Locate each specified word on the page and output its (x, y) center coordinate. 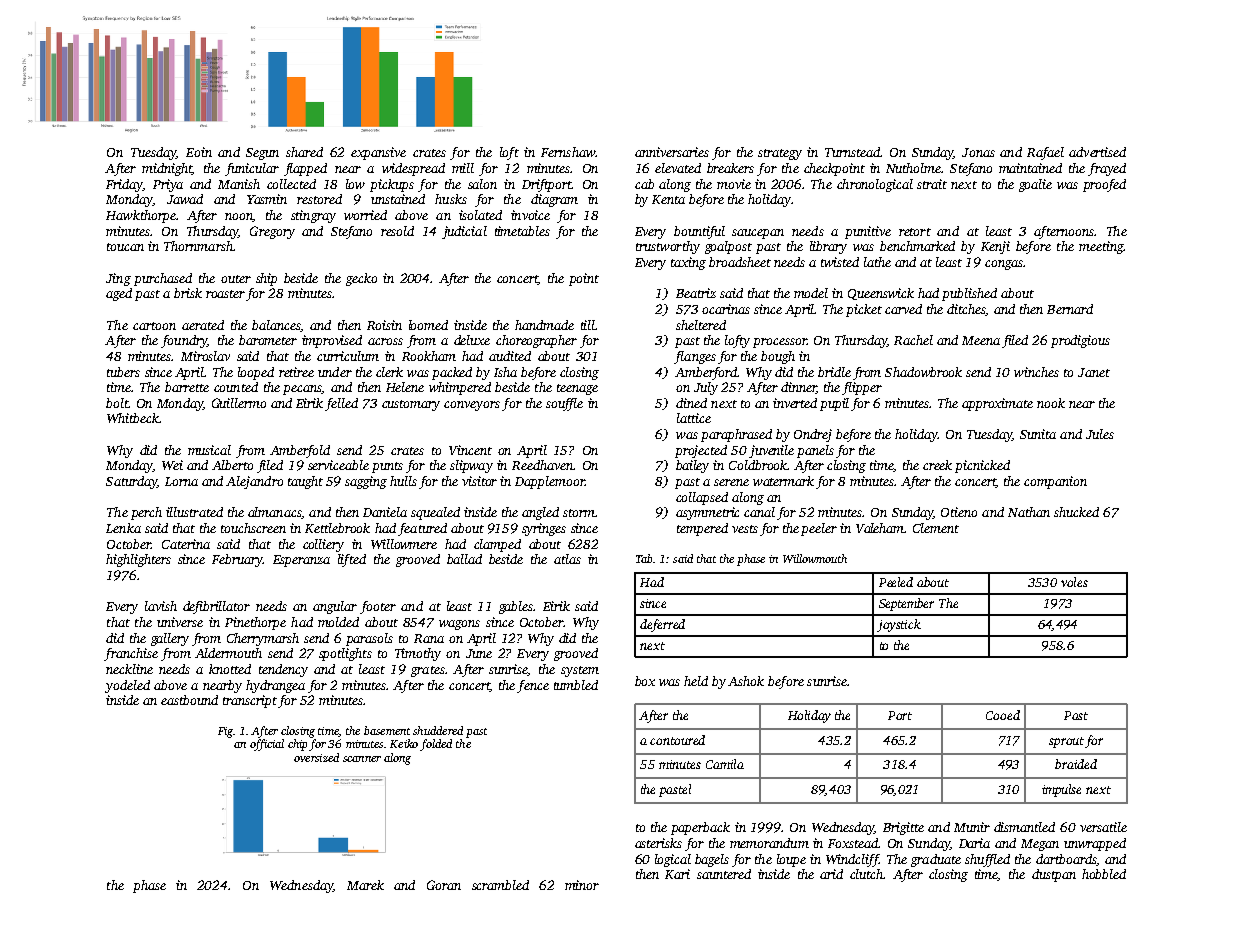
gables (516, 607)
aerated (203, 325)
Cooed (1003, 715)
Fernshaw (568, 152)
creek (937, 465)
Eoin (199, 152)
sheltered (701, 325)
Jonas (978, 152)
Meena (981, 340)
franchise (131, 654)
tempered (702, 529)
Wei (172, 465)
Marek (365, 885)
